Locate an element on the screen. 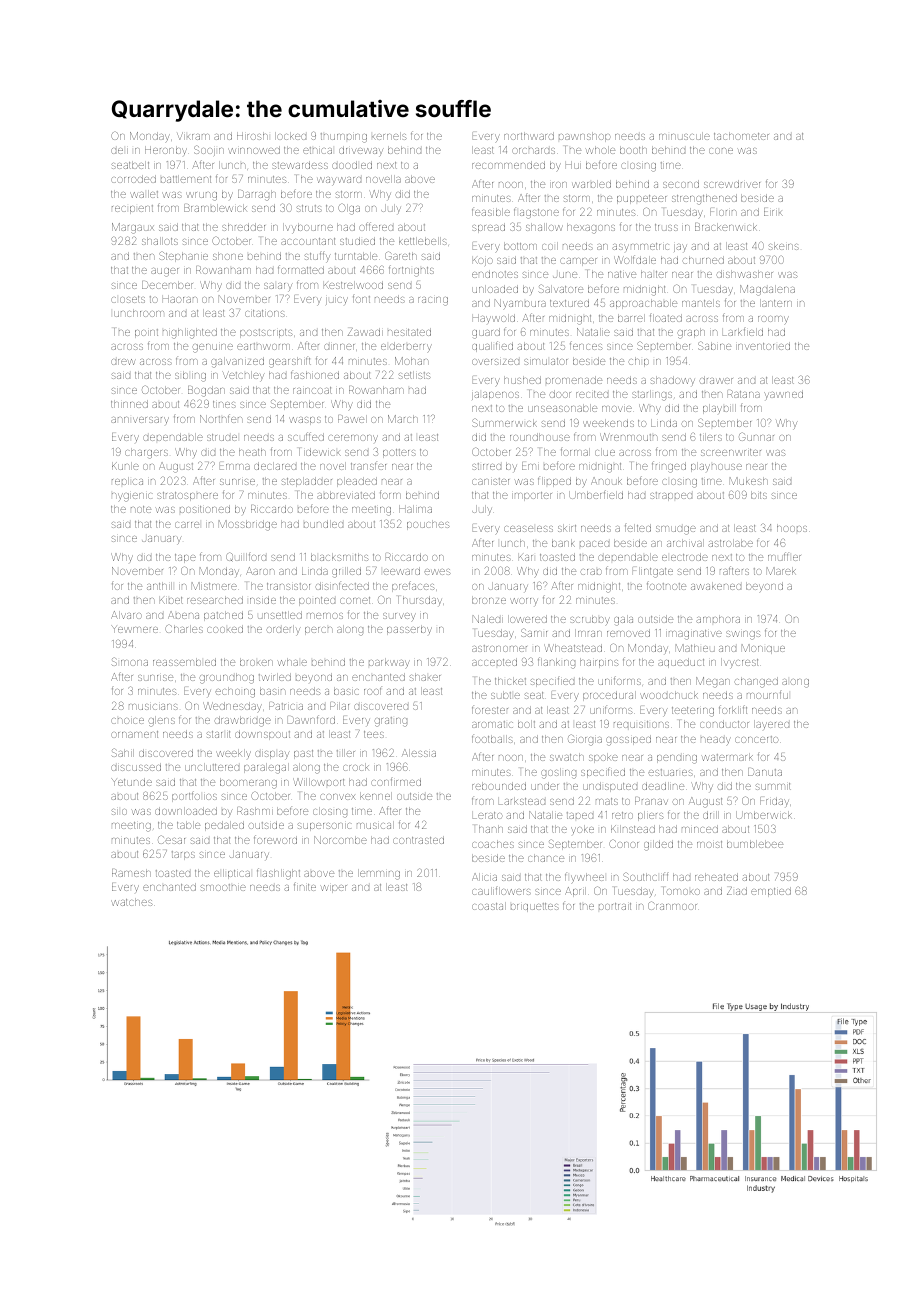 The height and width of the screenshot is (1308, 924). kernels is located at coordinates (389, 136).
